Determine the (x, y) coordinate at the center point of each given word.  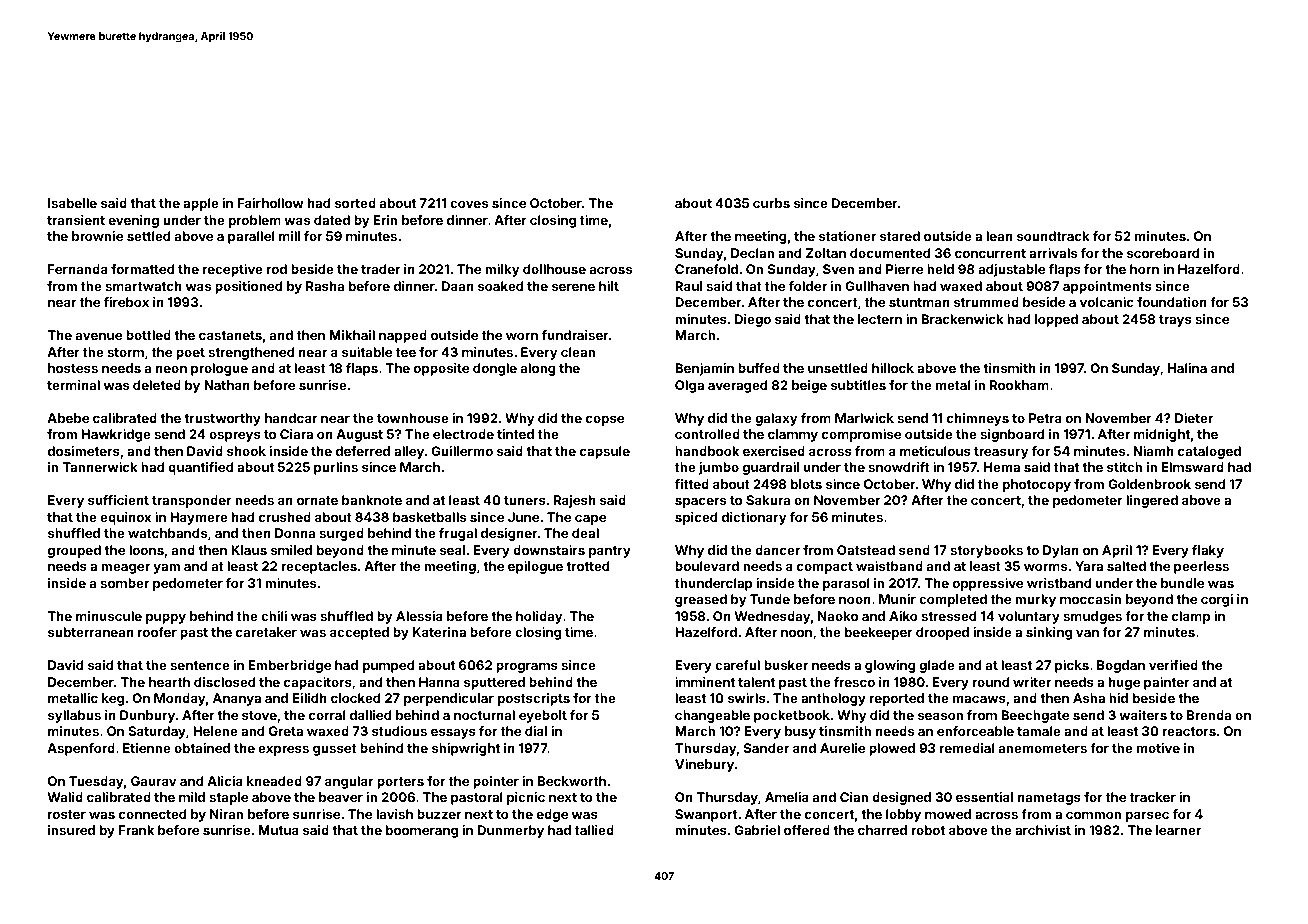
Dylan (1061, 551)
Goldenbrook (1149, 484)
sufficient (118, 500)
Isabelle (72, 203)
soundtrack (1053, 236)
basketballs (429, 517)
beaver (341, 797)
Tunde (770, 599)
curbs (771, 203)
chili (274, 616)
